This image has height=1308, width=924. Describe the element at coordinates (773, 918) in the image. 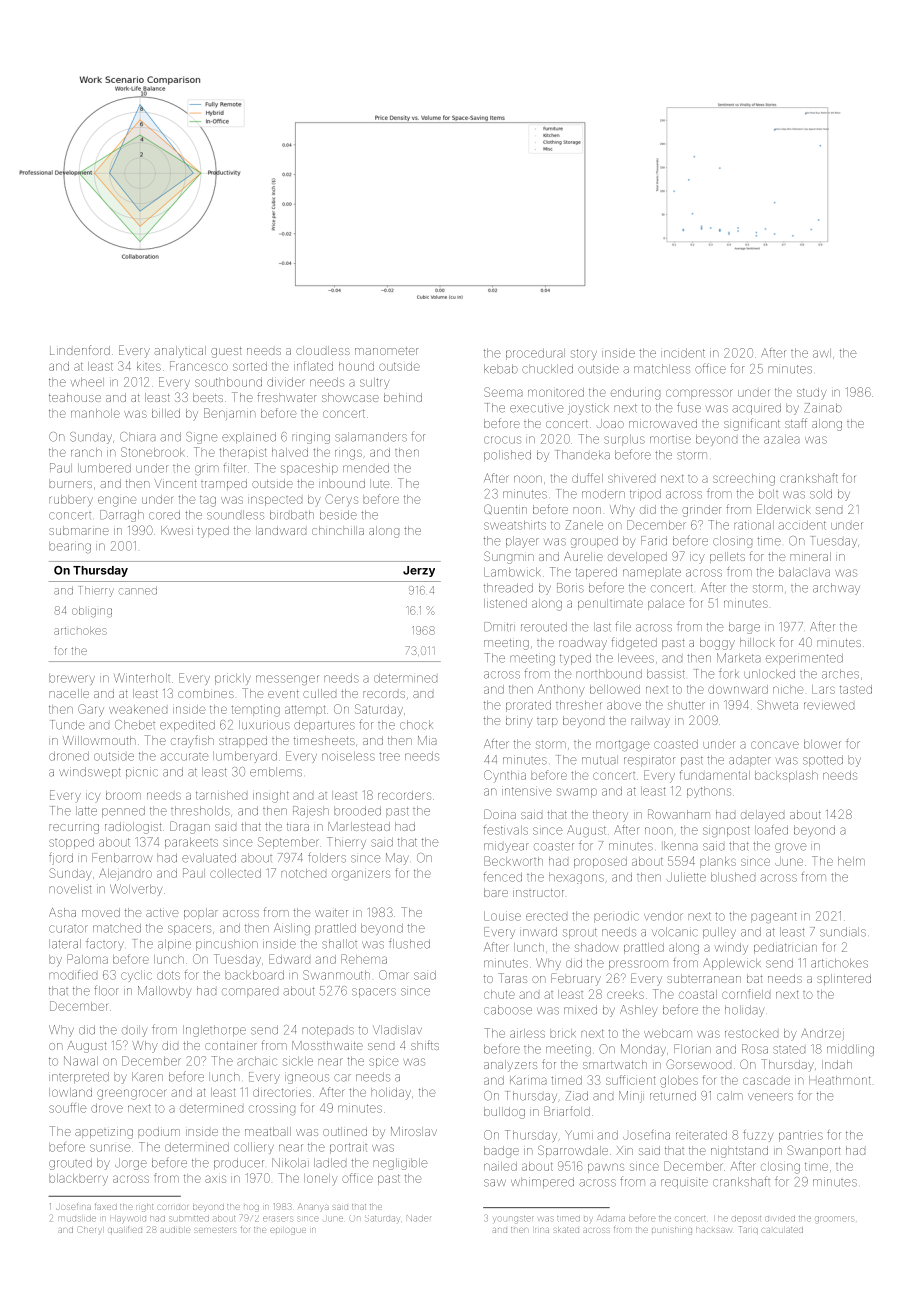

I see `pageant` at that location.
